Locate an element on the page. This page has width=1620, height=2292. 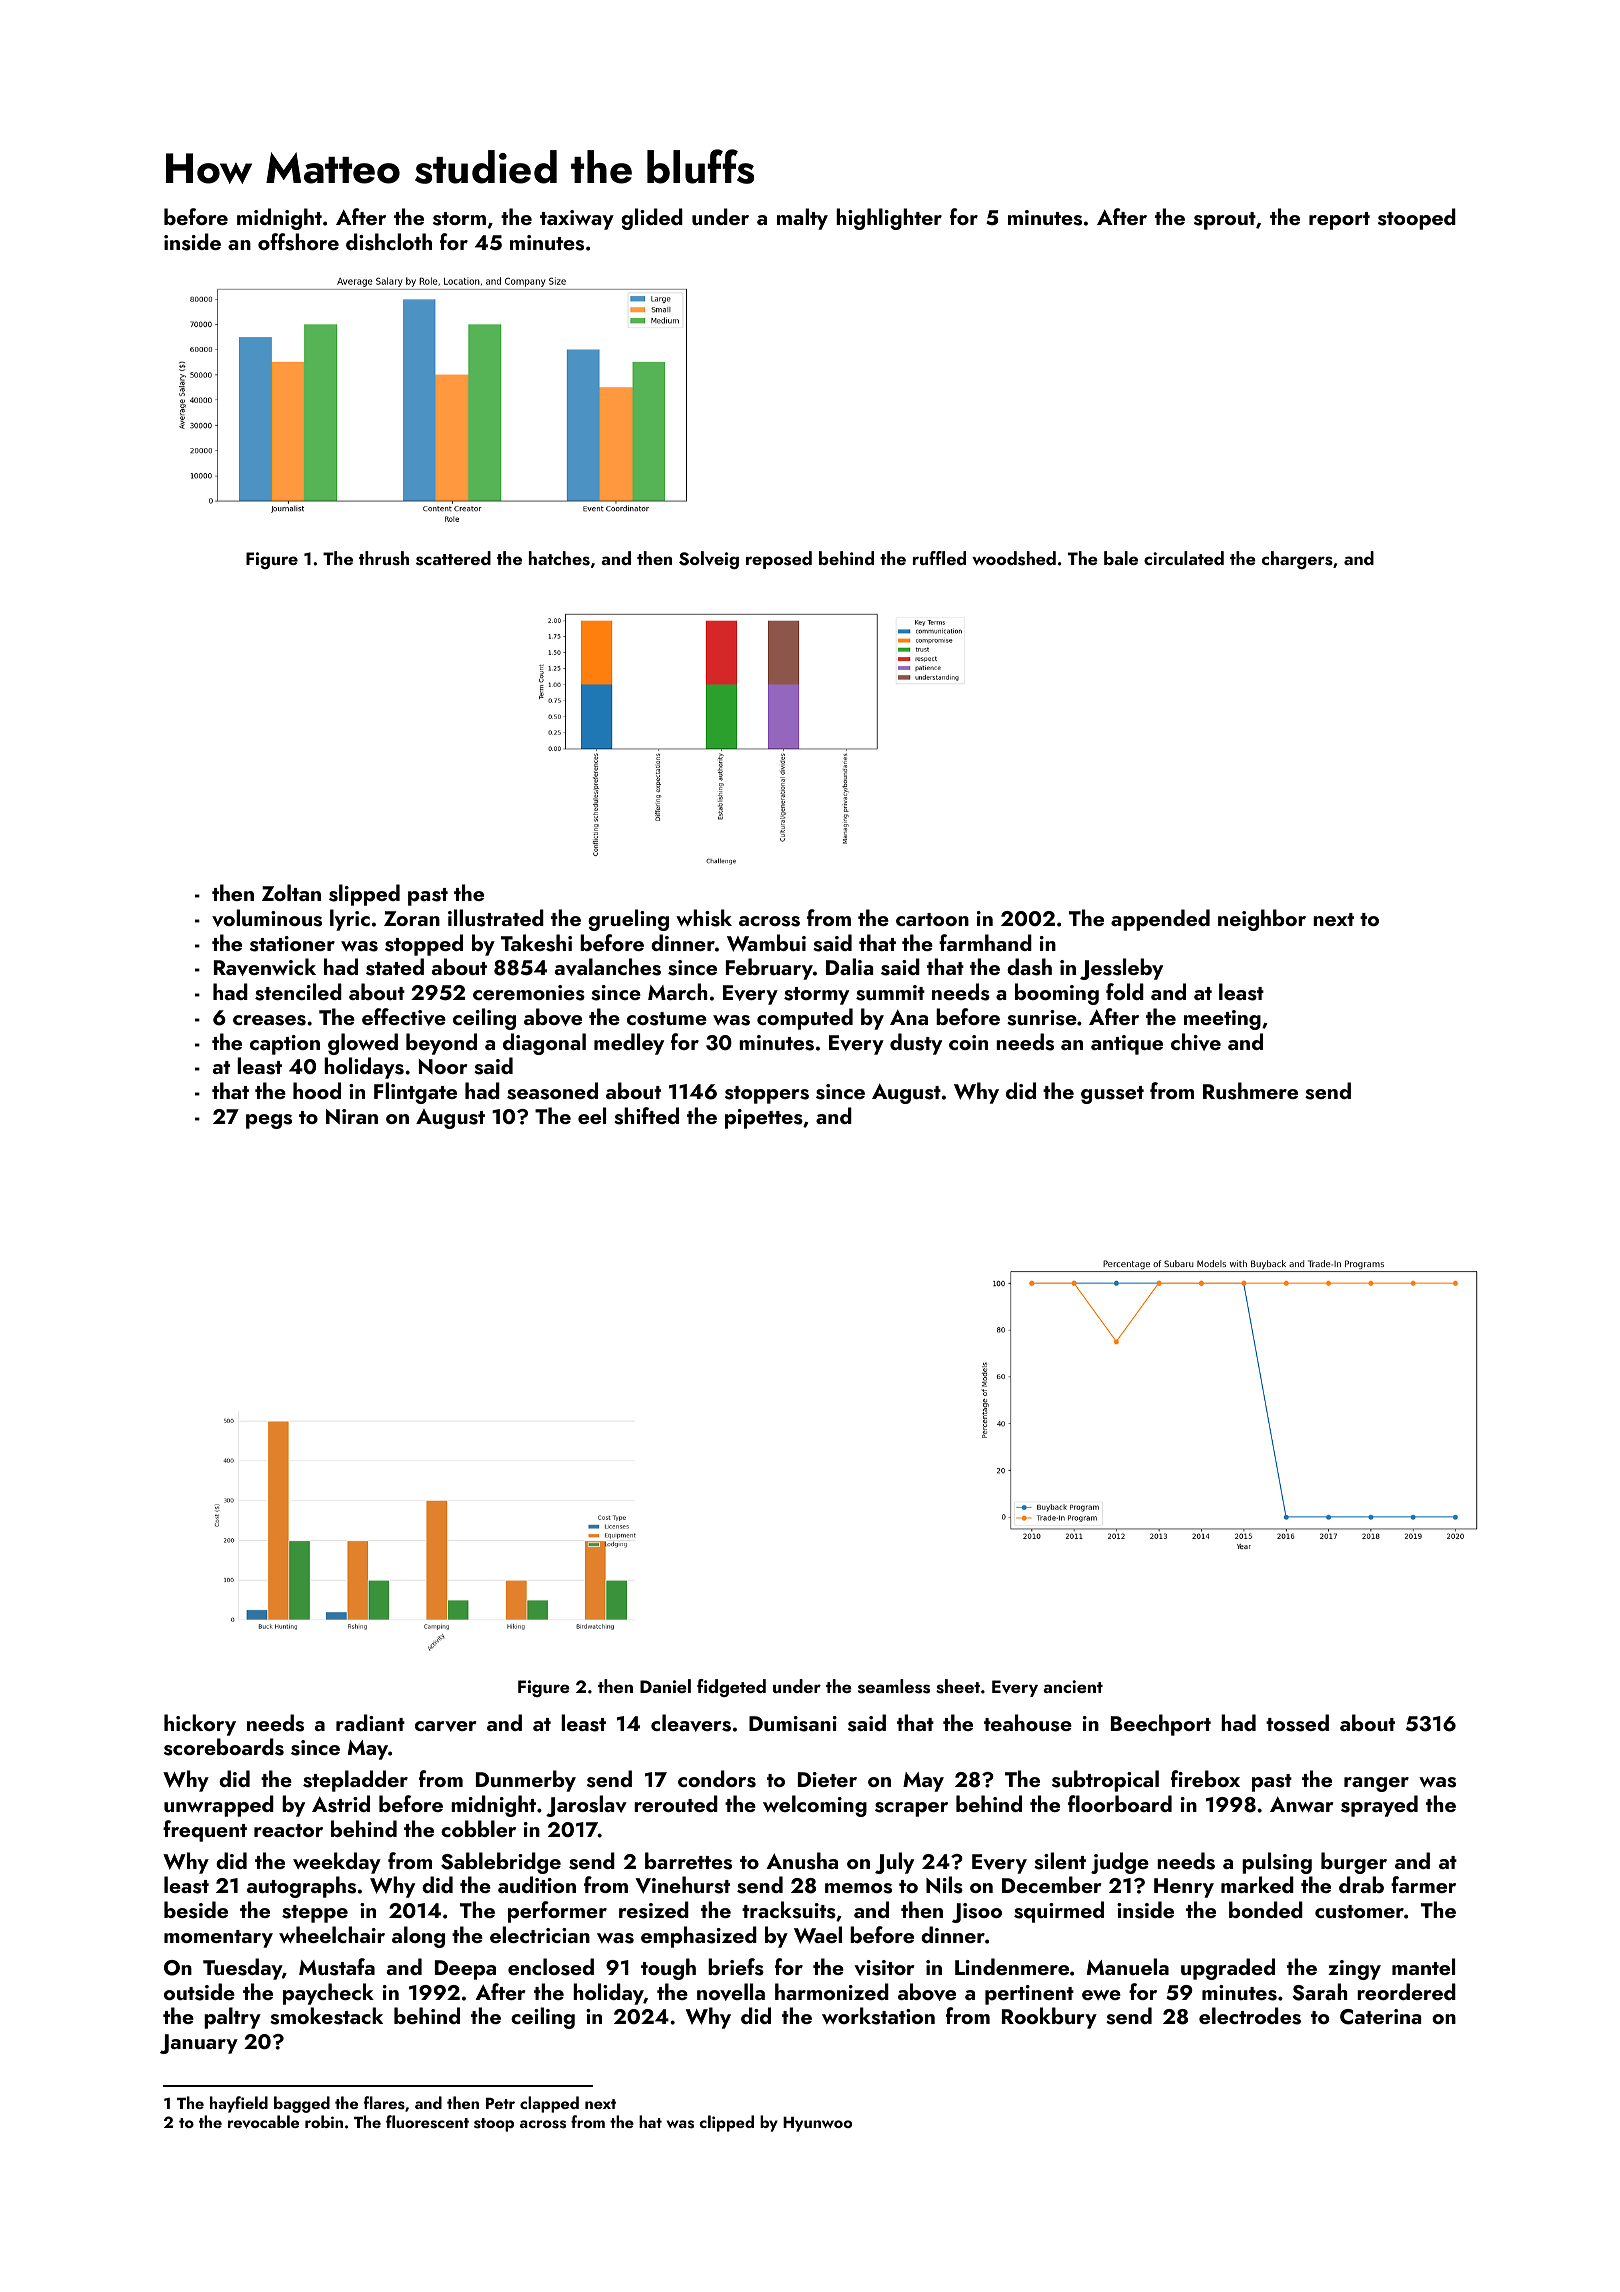
bale is located at coordinates (1121, 558).
